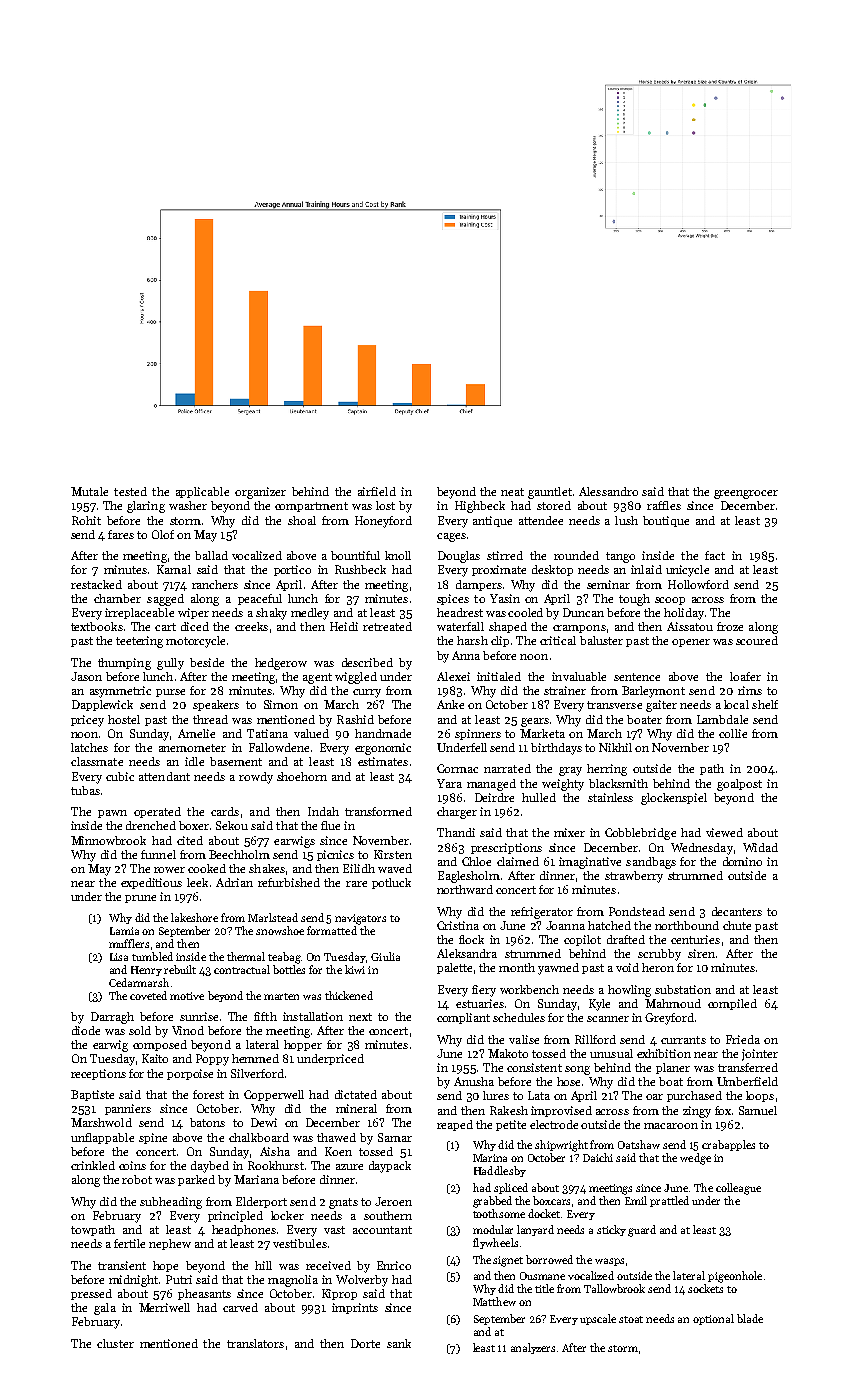 This page has height=1400, width=849. What do you see at coordinates (180, 969) in the page?
I see `rebuilt` at bounding box center [180, 969].
